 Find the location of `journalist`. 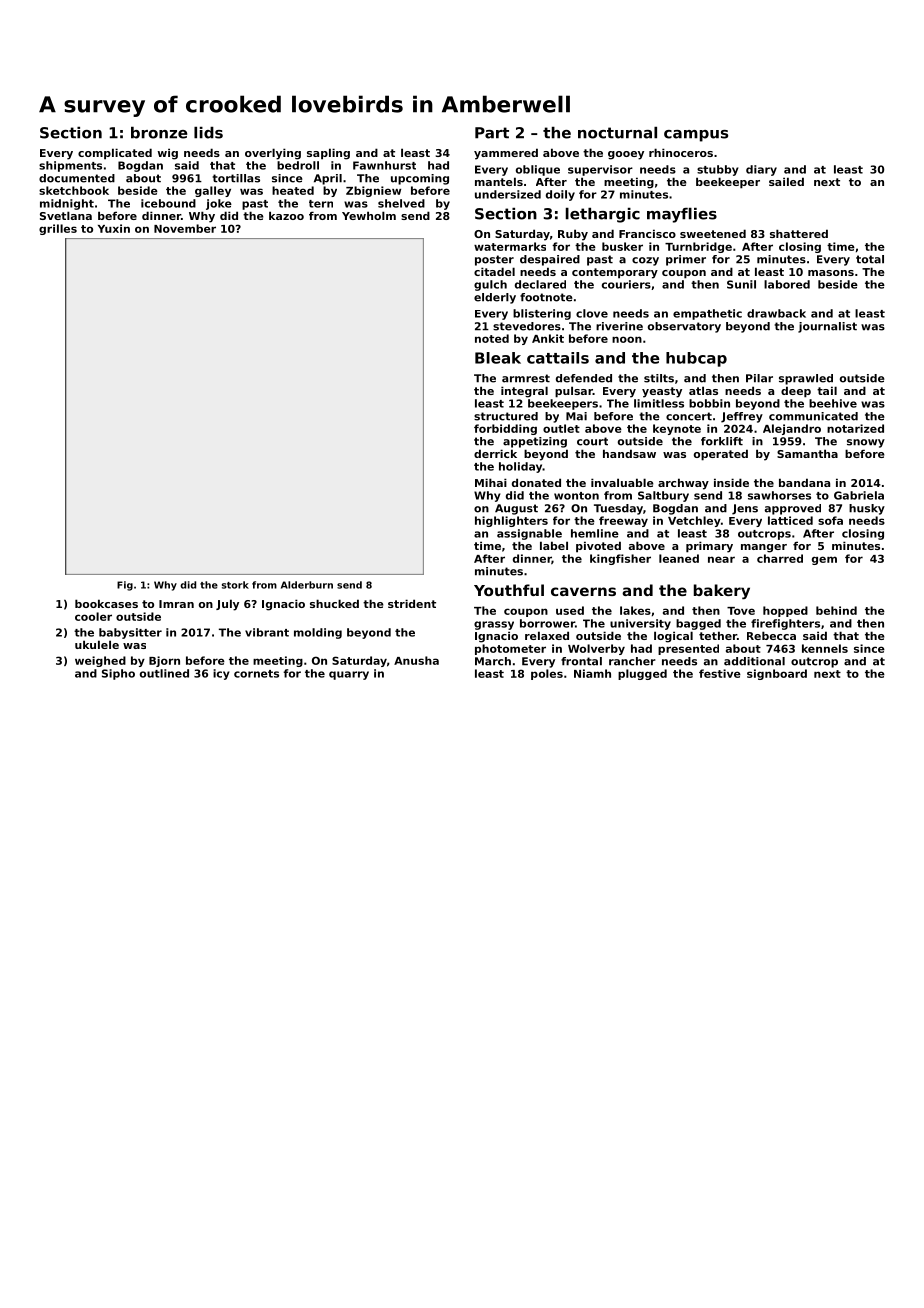

journalist is located at coordinates (827, 327).
